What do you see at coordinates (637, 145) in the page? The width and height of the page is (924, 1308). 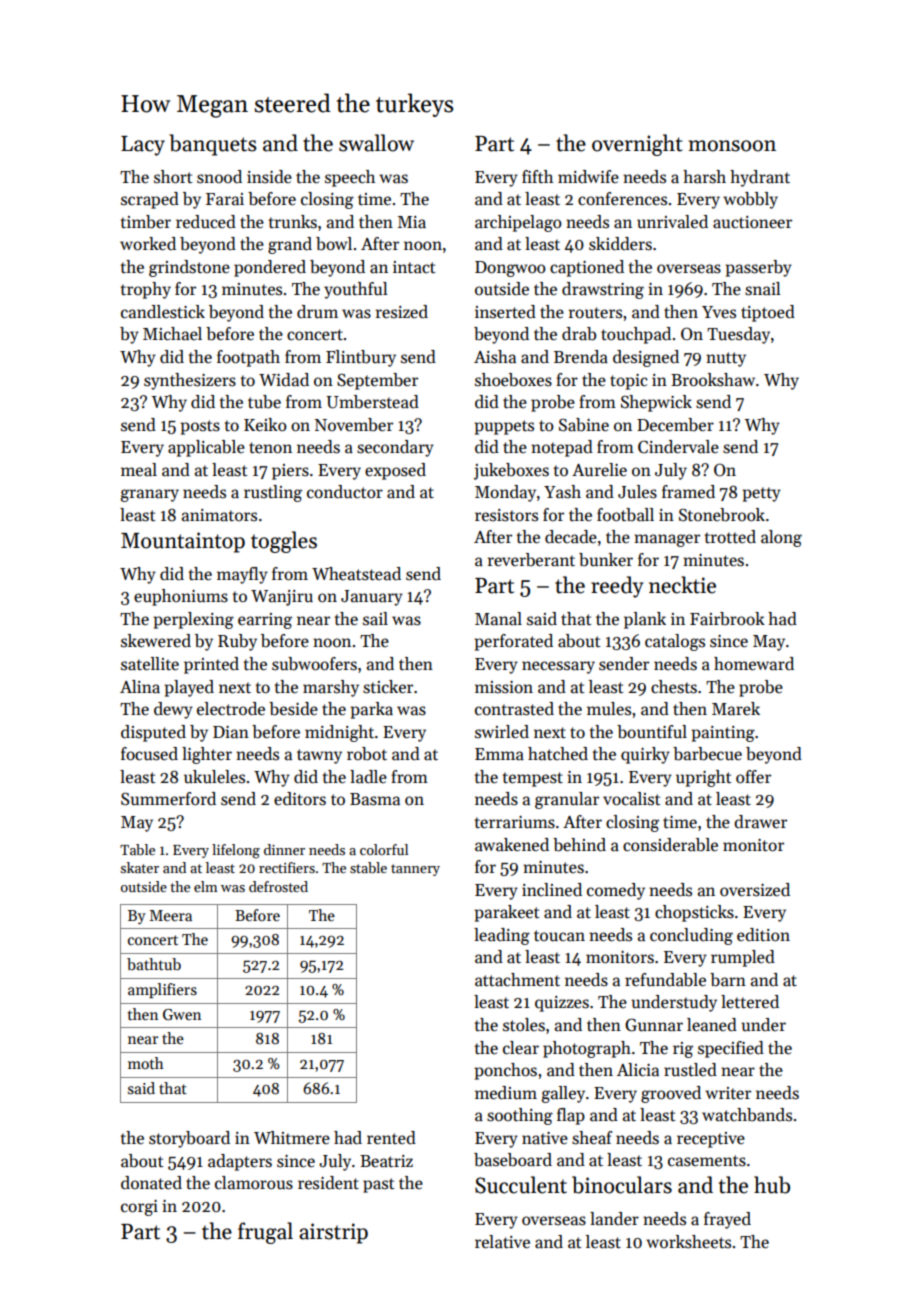 I see `overnight` at bounding box center [637, 145].
